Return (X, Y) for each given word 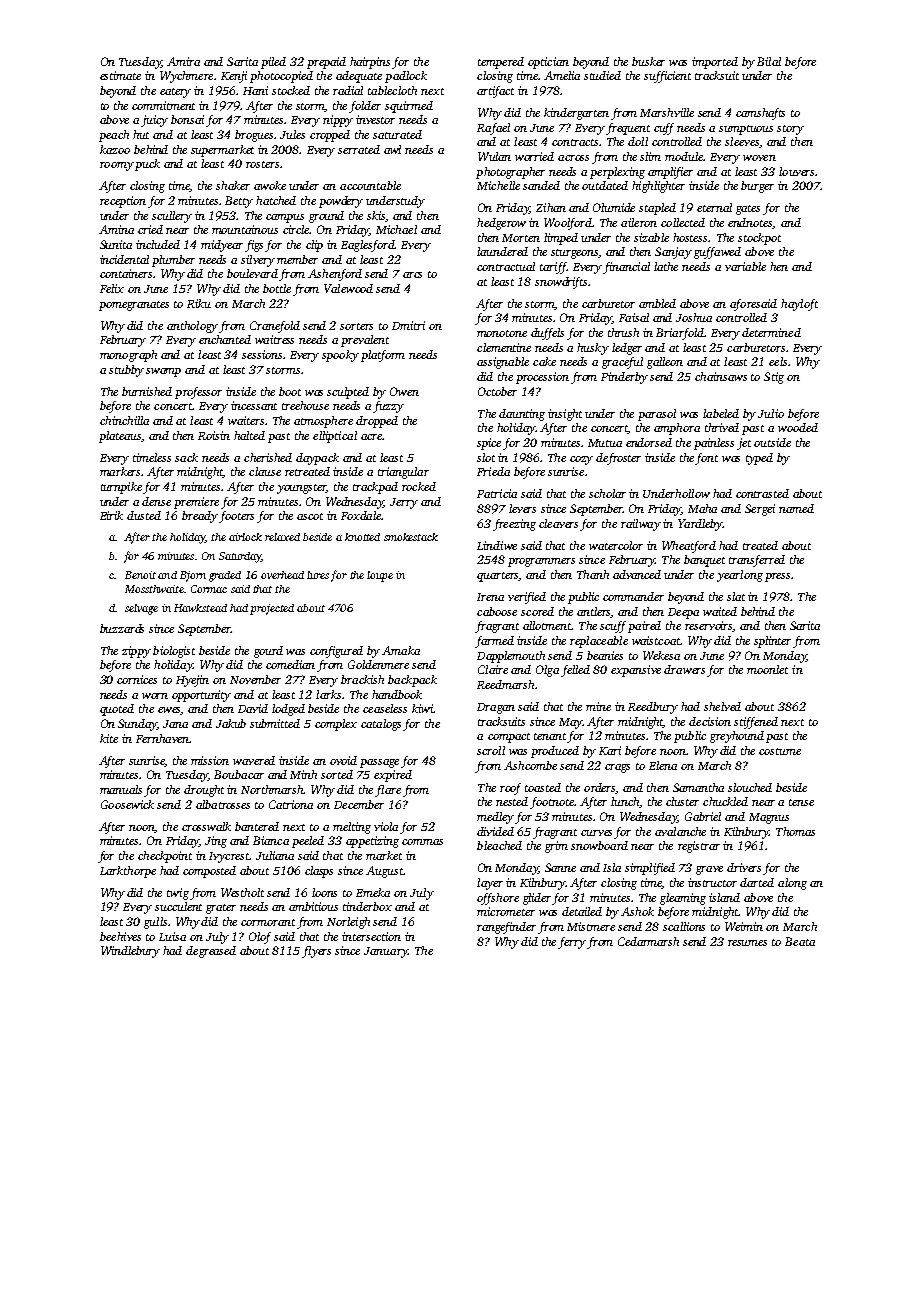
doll (638, 141)
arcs (412, 275)
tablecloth (392, 90)
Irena (490, 597)
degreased (211, 952)
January (386, 952)
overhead (282, 575)
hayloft (799, 305)
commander (633, 596)
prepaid (326, 63)
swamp (163, 372)
